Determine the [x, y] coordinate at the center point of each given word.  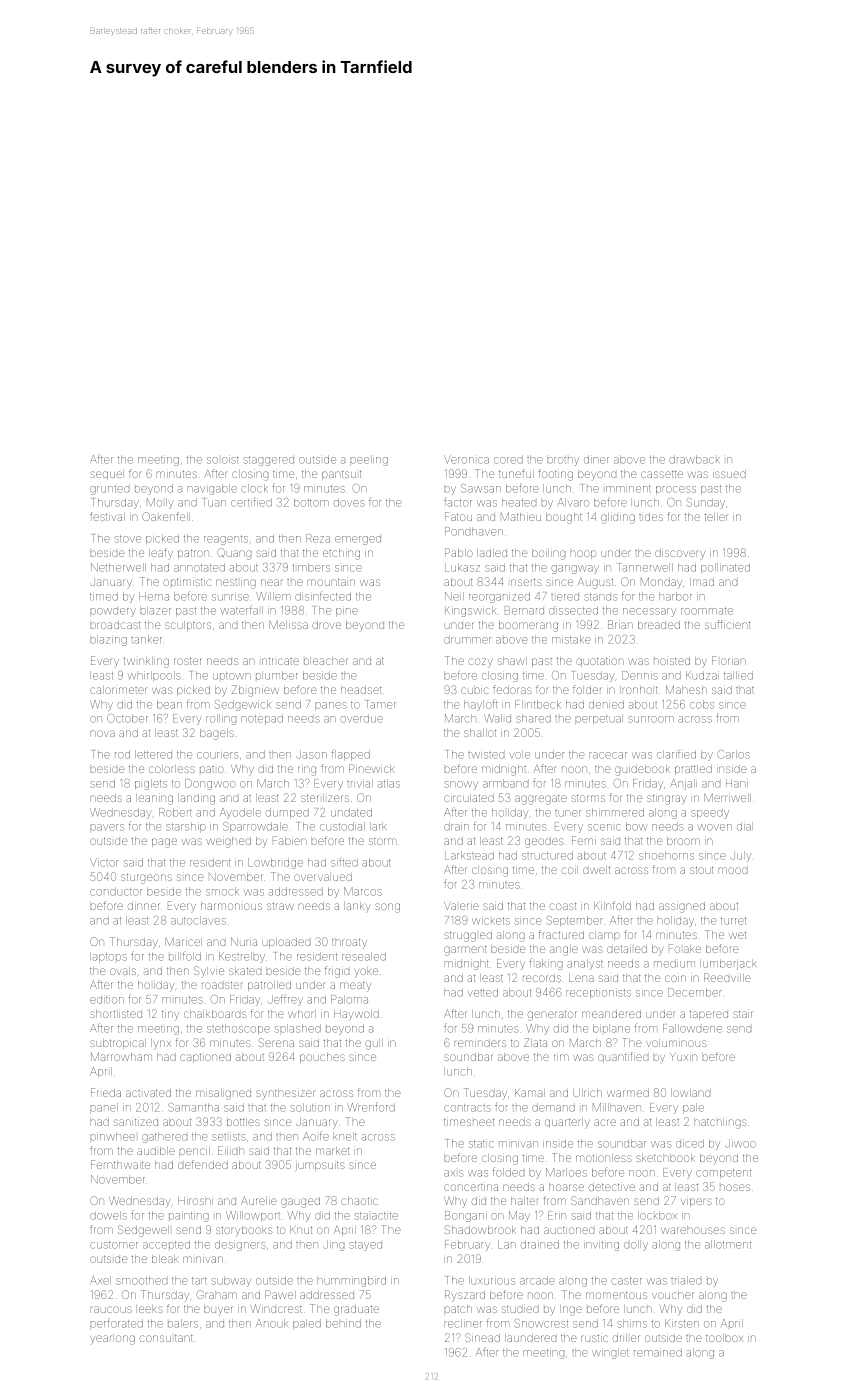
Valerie [461, 906]
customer [114, 1245]
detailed [627, 949]
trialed [686, 1280]
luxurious [492, 1280]
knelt [345, 1136]
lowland [690, 1093]
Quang [234, 554]
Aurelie [259, 1200]
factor [458, 502]
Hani [737, 783]
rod [122, 754]
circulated [469, 798]
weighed [228, 842]
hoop [583, 554]
